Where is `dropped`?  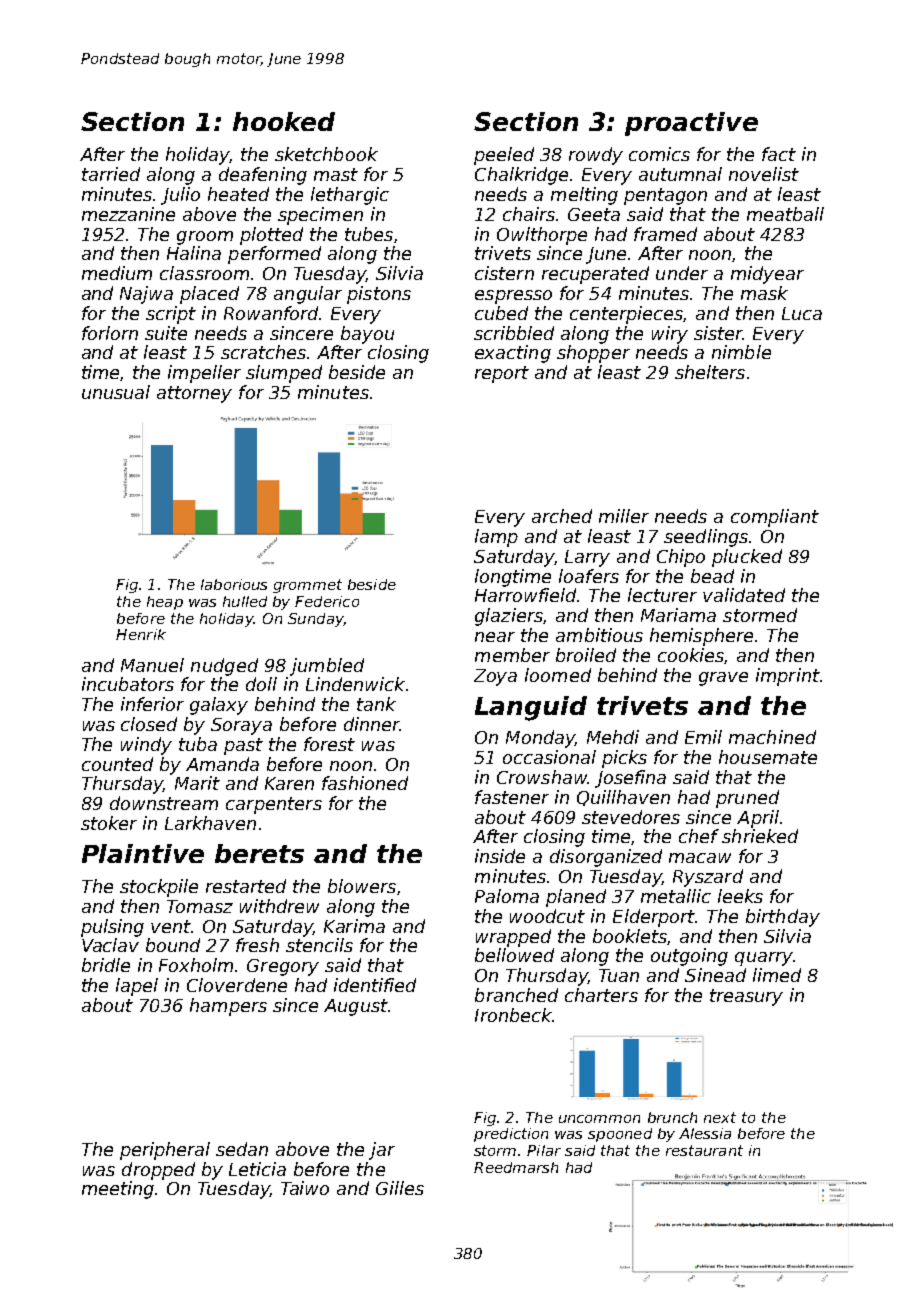
dropped is located at coordinates (158, 1171).
